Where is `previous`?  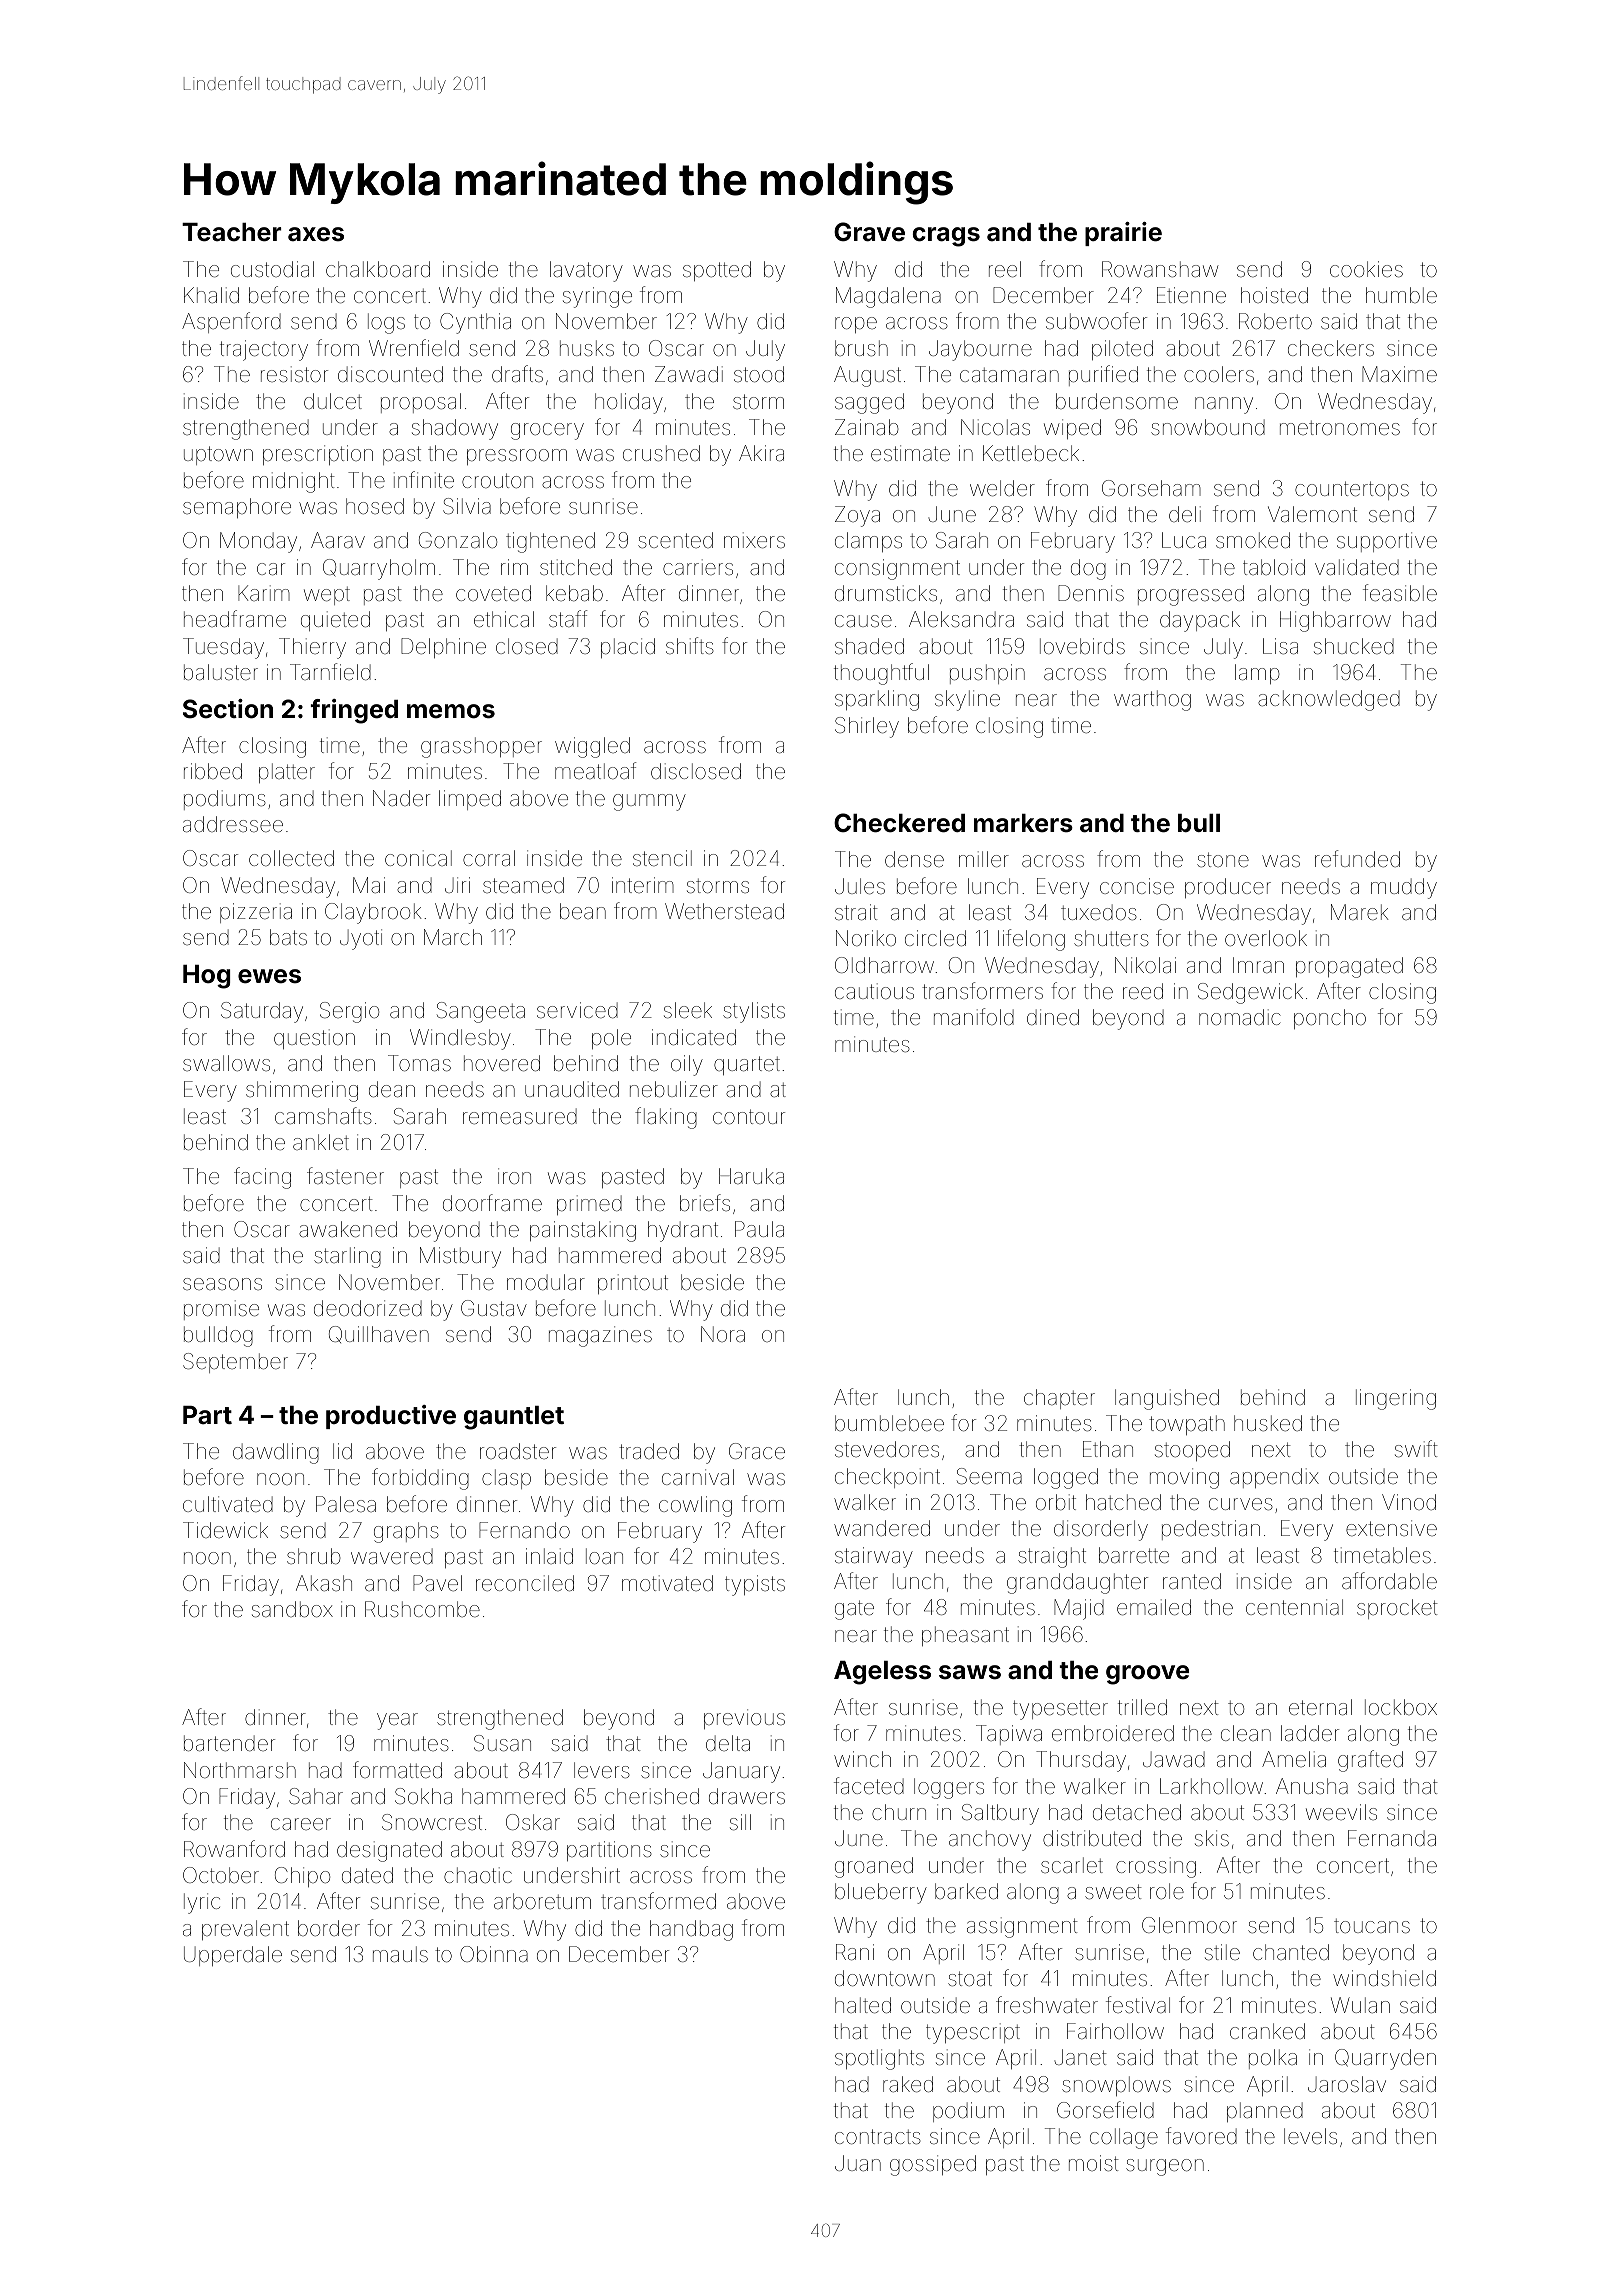 previous is located at coordinates (744, 1719).
